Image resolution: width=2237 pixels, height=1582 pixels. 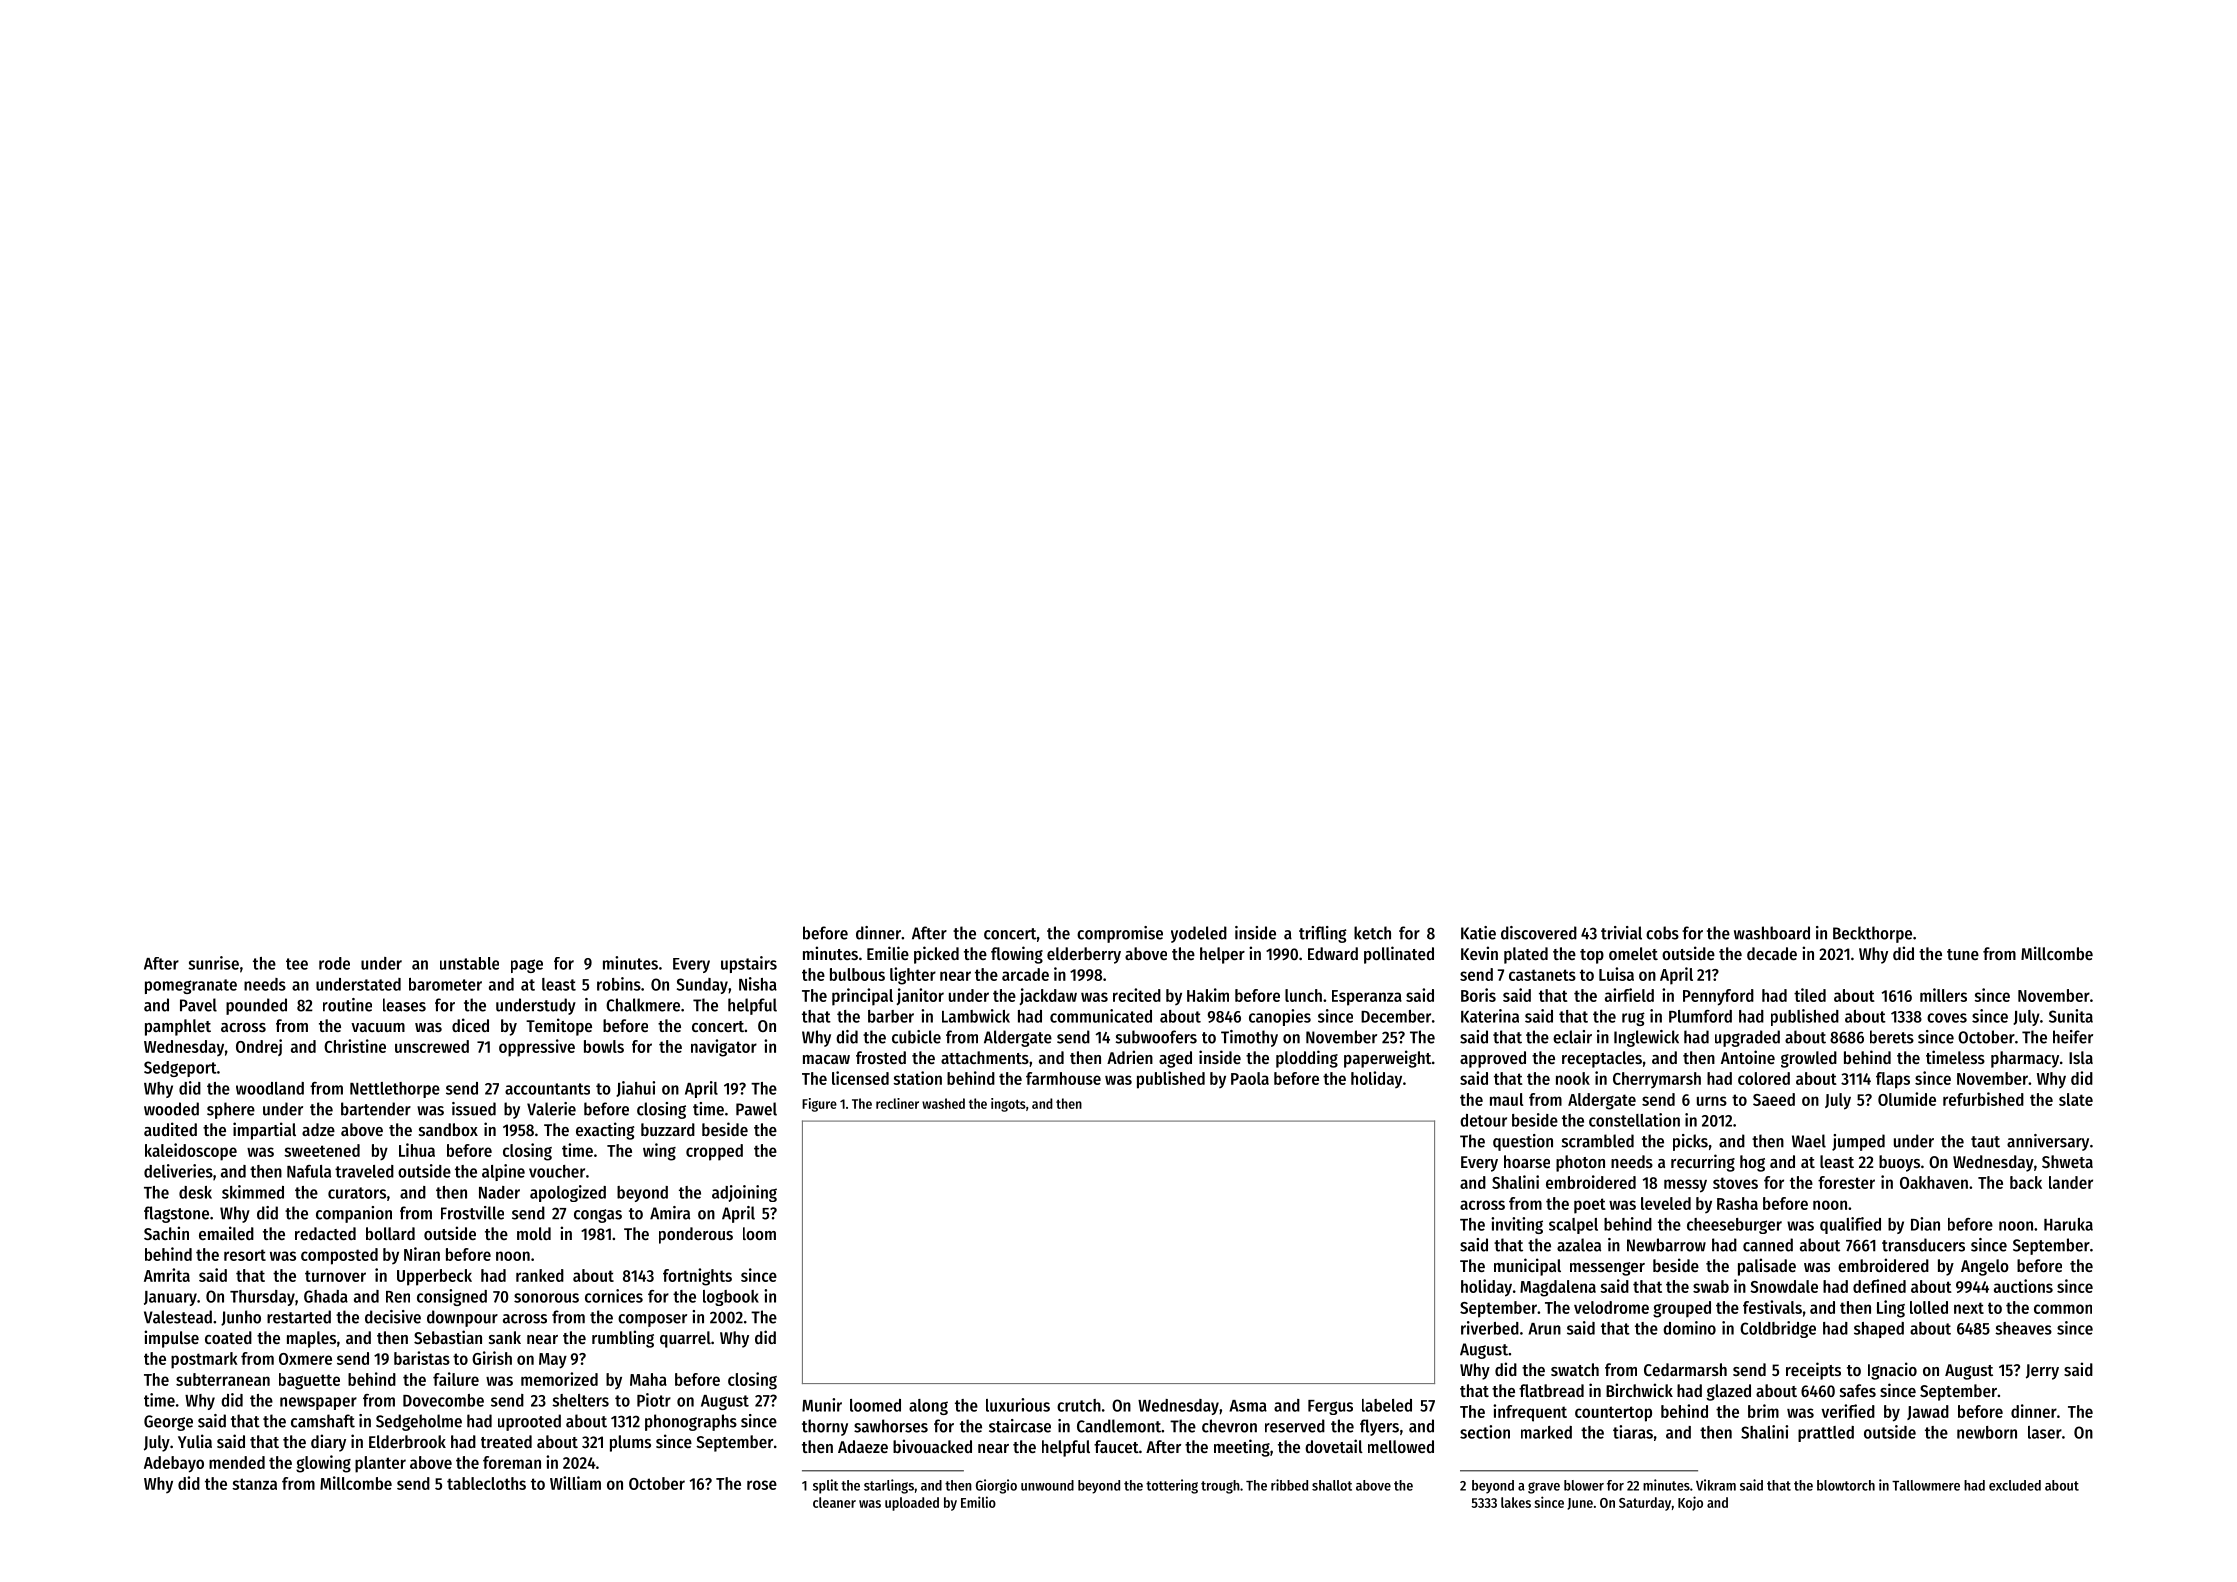 I want to click on riverbed, so click(x=1490, y=1328).
